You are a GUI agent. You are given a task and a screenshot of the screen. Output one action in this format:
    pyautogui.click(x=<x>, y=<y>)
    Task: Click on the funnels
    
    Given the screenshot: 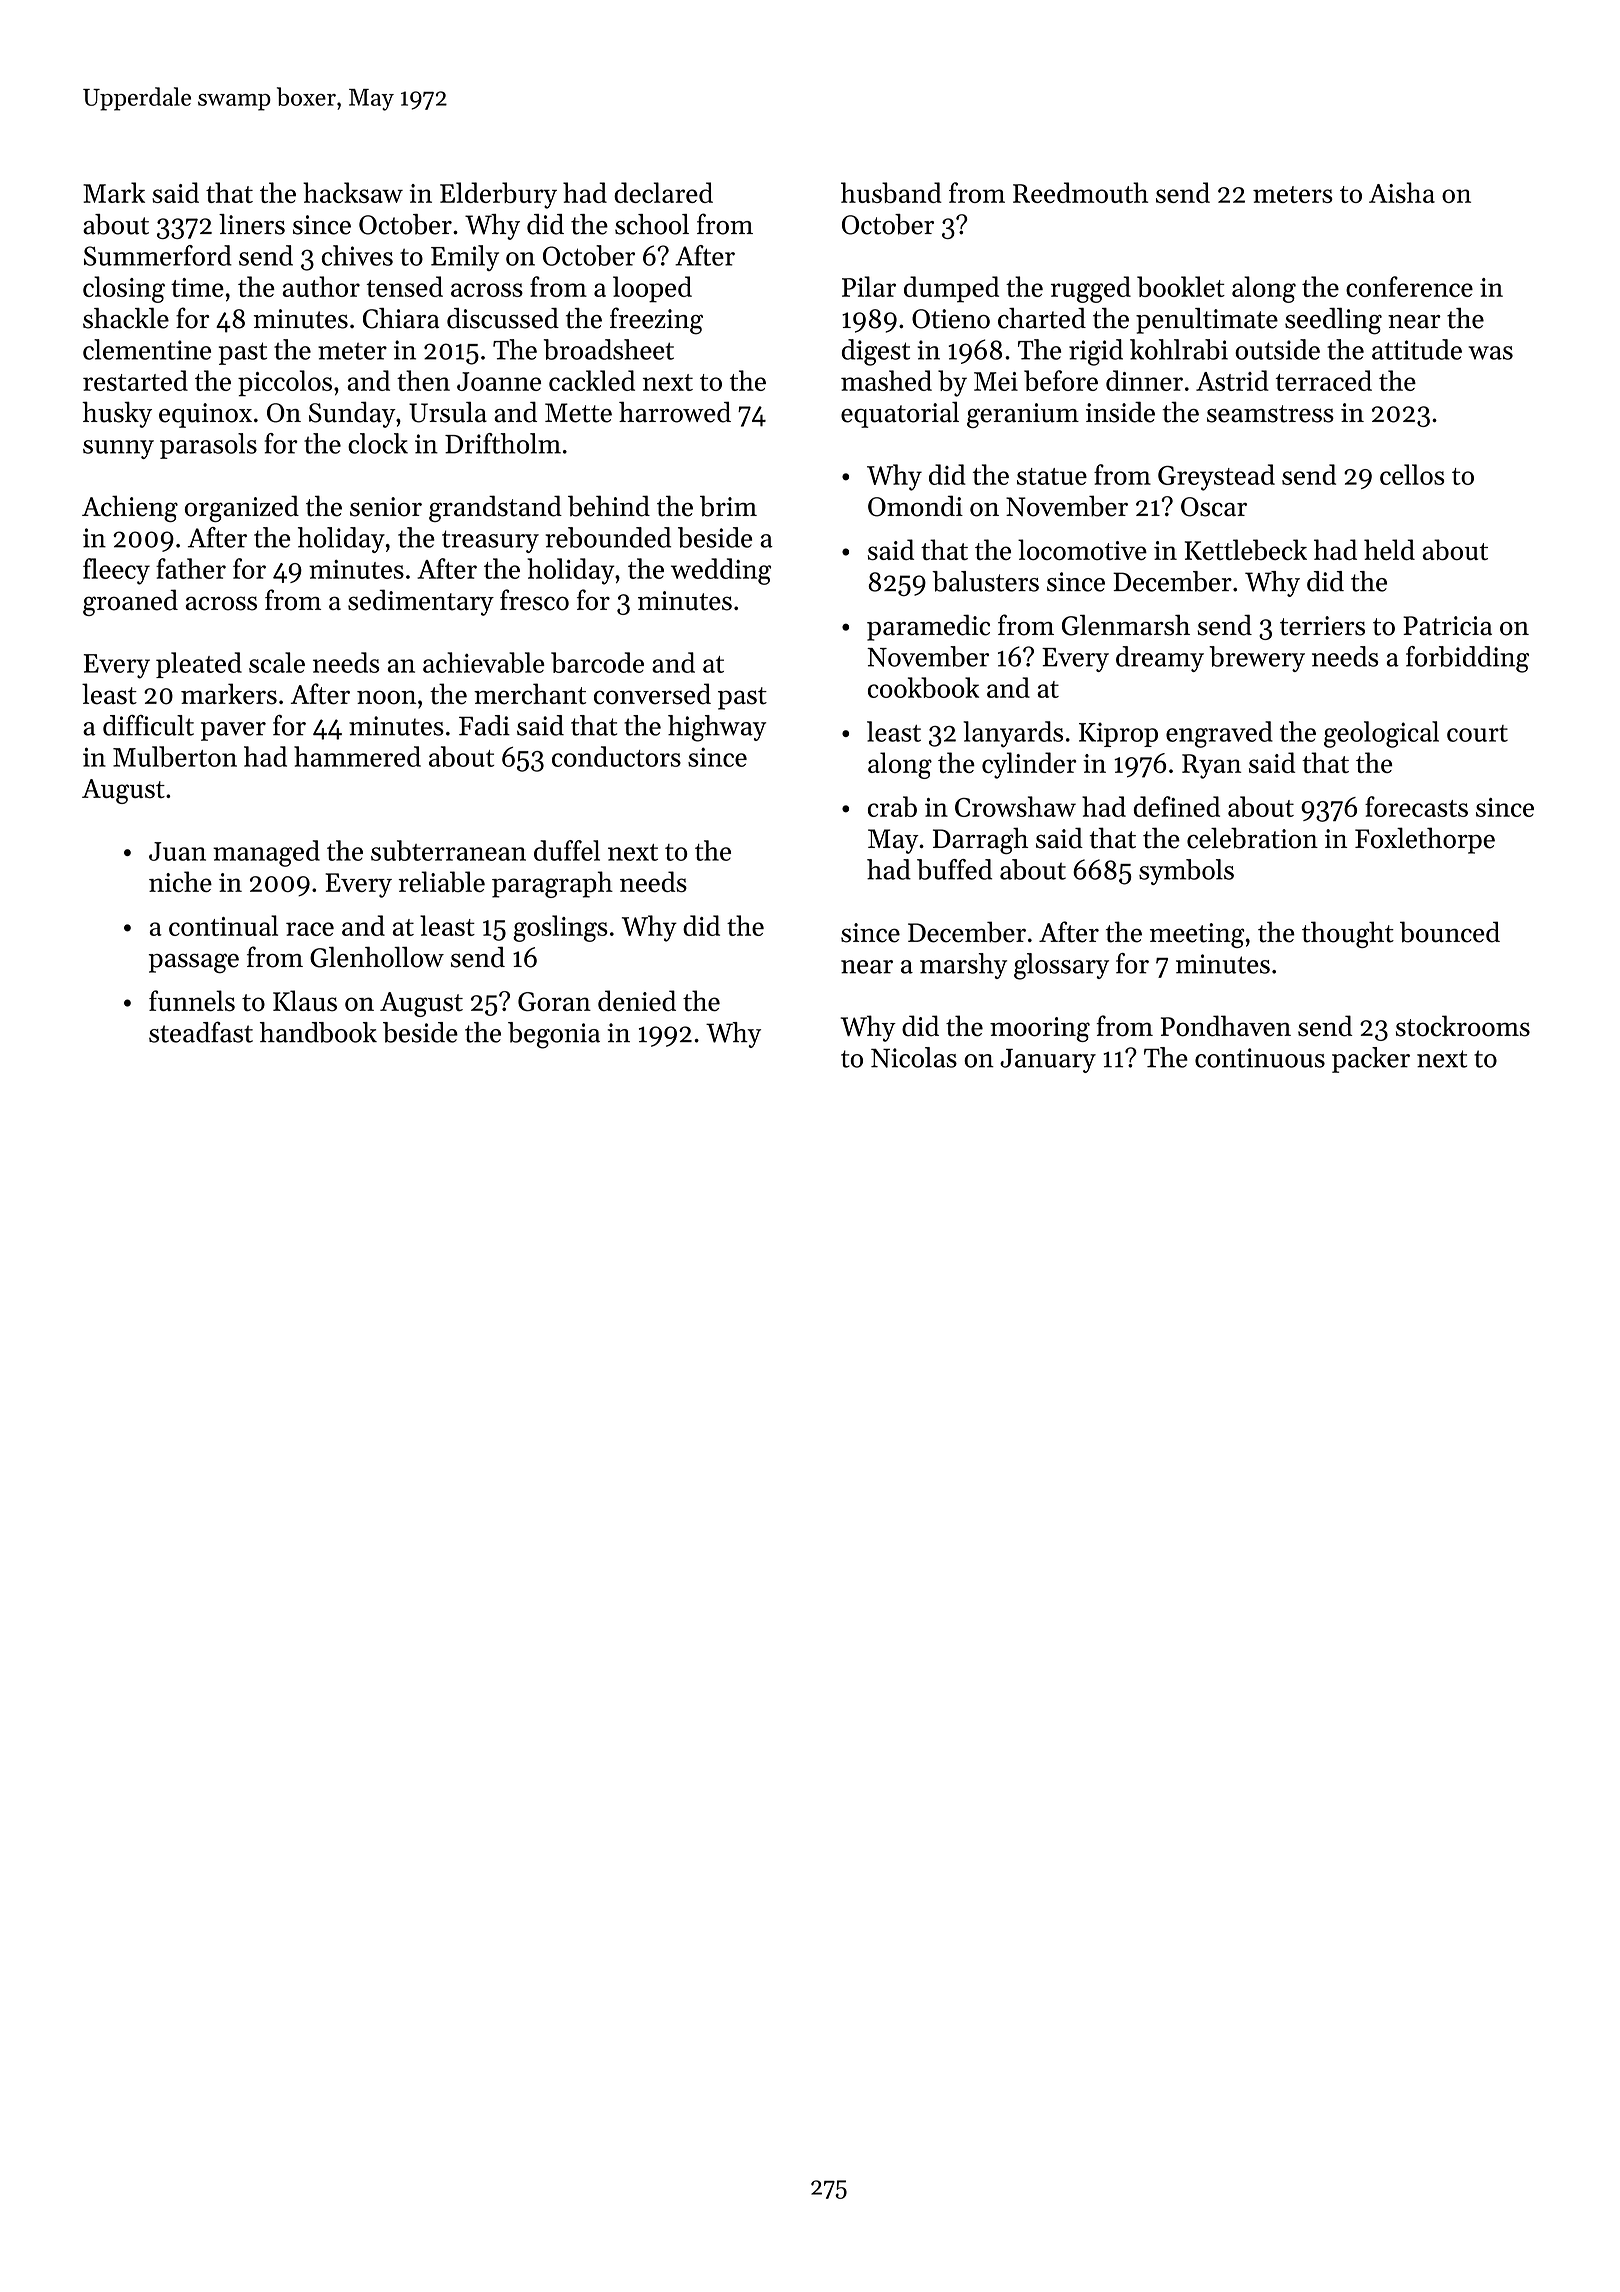 What is the action you would take?
    pyautogui.click(x=192, y=1000)
